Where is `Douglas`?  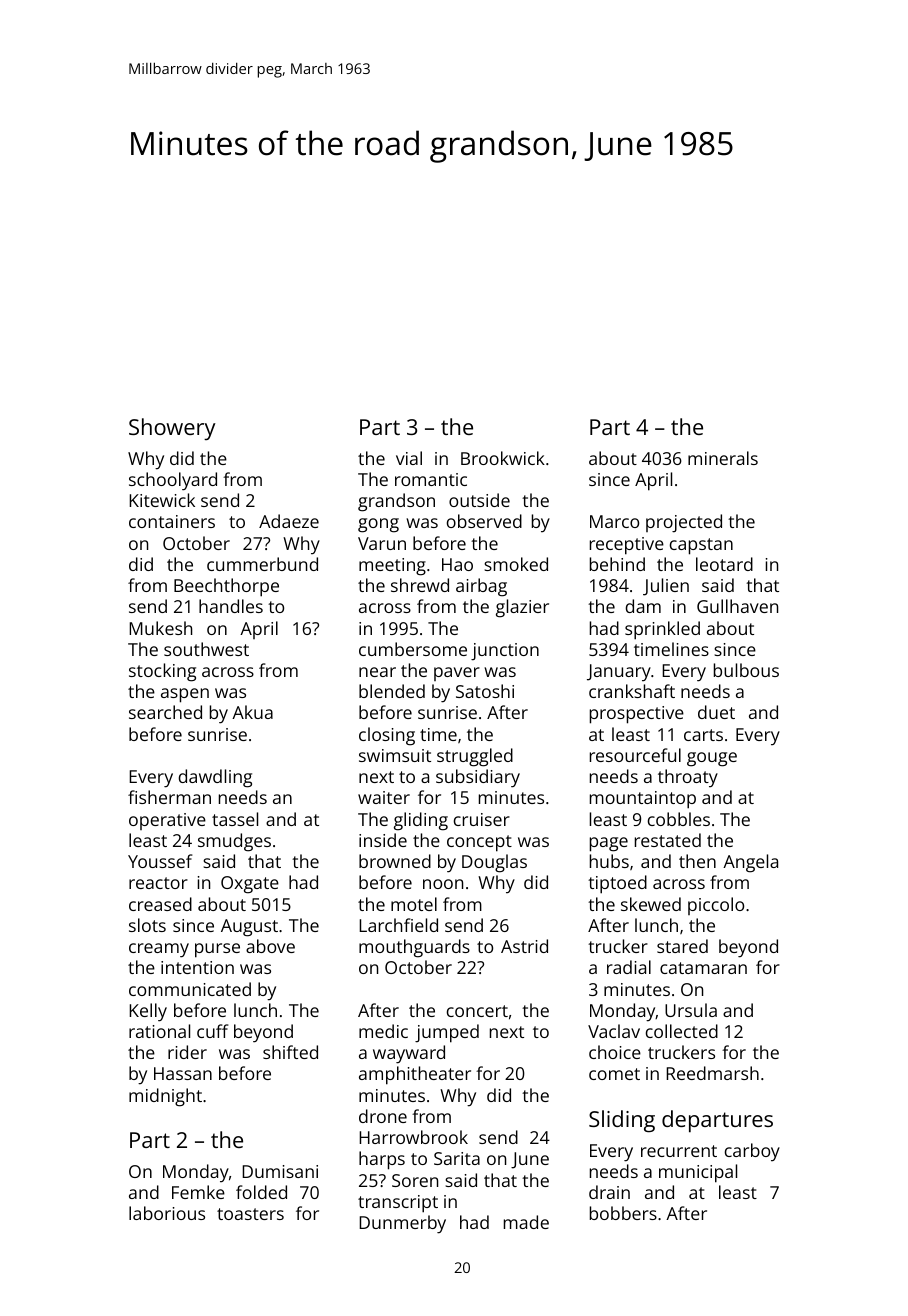 Douglas is located at coordinates (494, 863).
